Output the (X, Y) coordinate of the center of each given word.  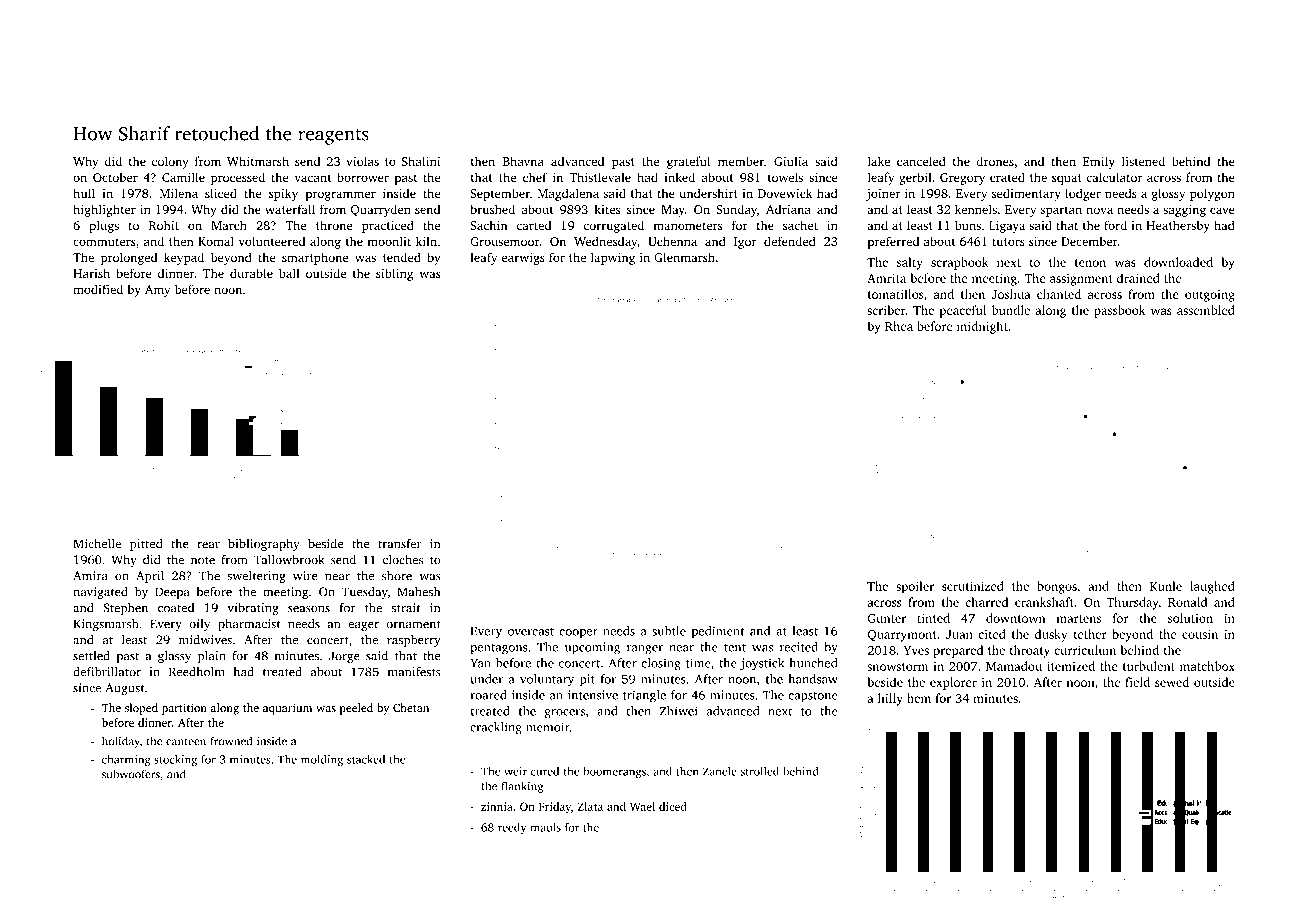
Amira (90, 576)
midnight (982, 327)
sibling (394, 274)
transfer (400, 544)
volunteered (272, 241)
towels (785, 177)
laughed (1212, 587)
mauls (545, 827)
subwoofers (131, 774)
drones (995, 161)
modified (98, 289)
